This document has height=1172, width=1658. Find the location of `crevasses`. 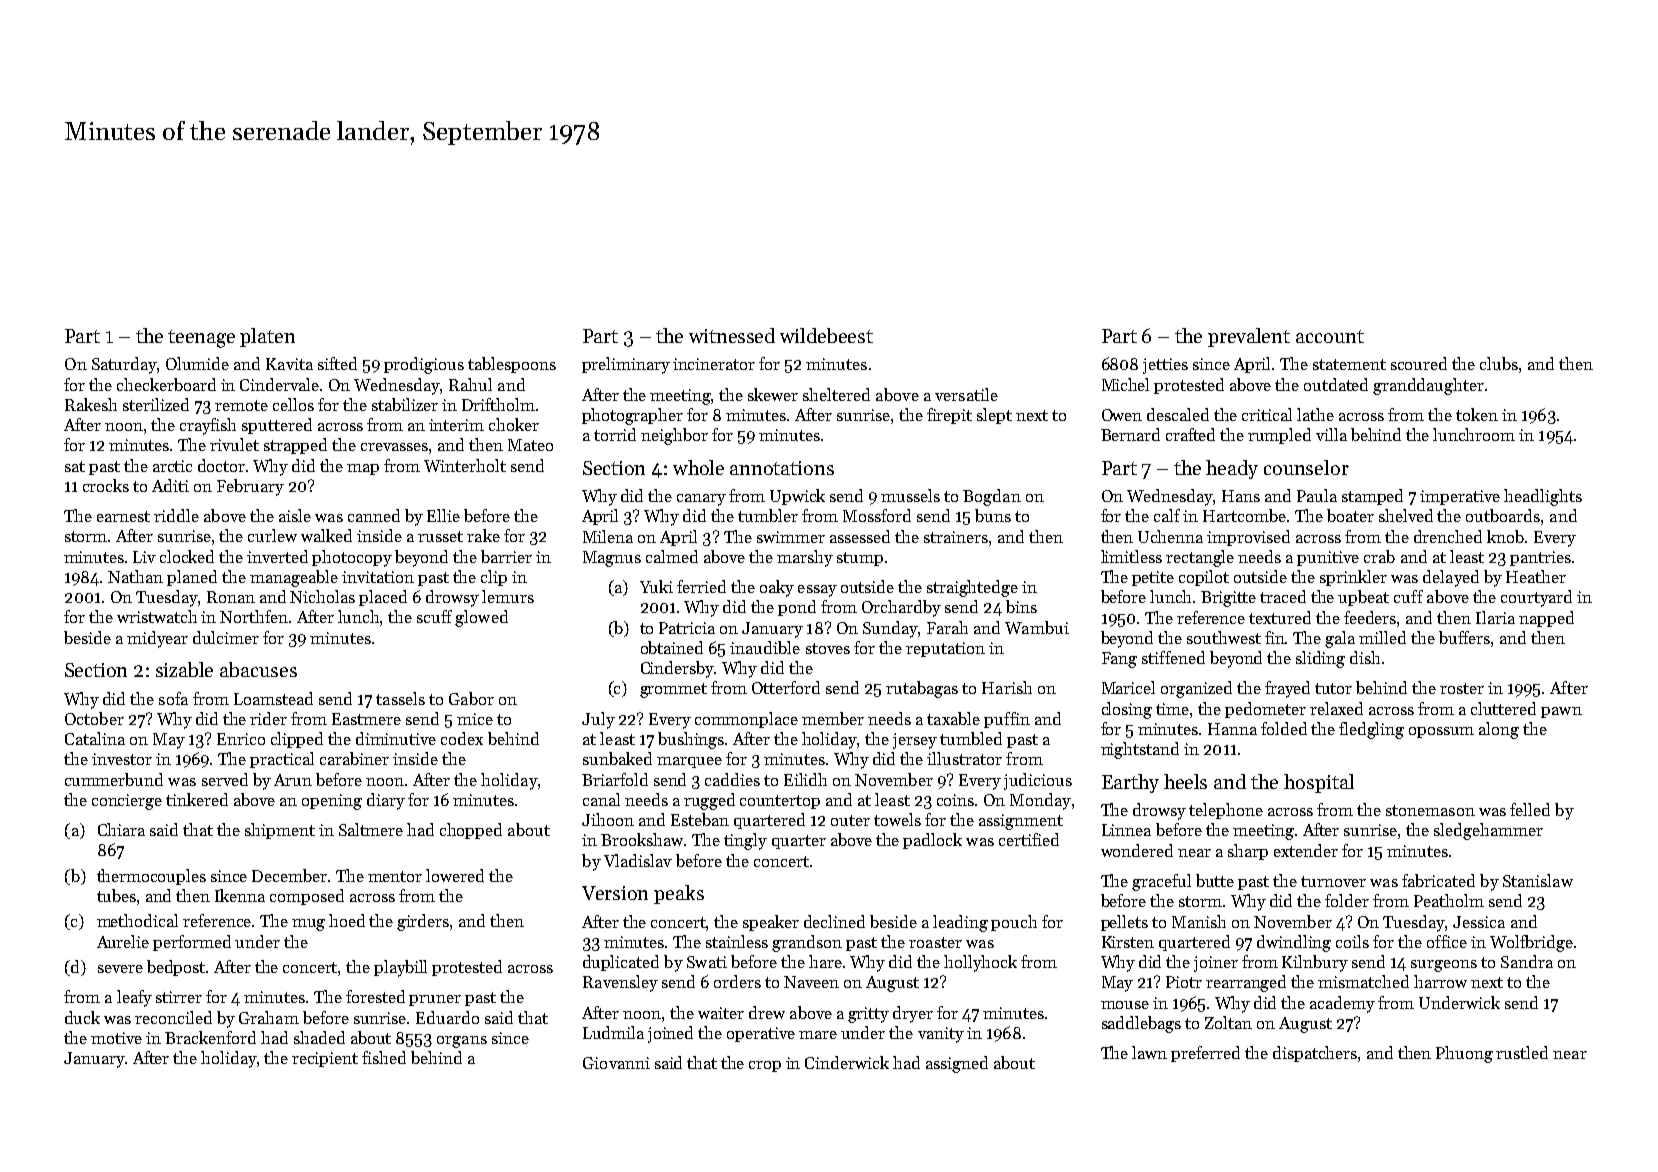

crevasses is located at coordinates (395, 448).
